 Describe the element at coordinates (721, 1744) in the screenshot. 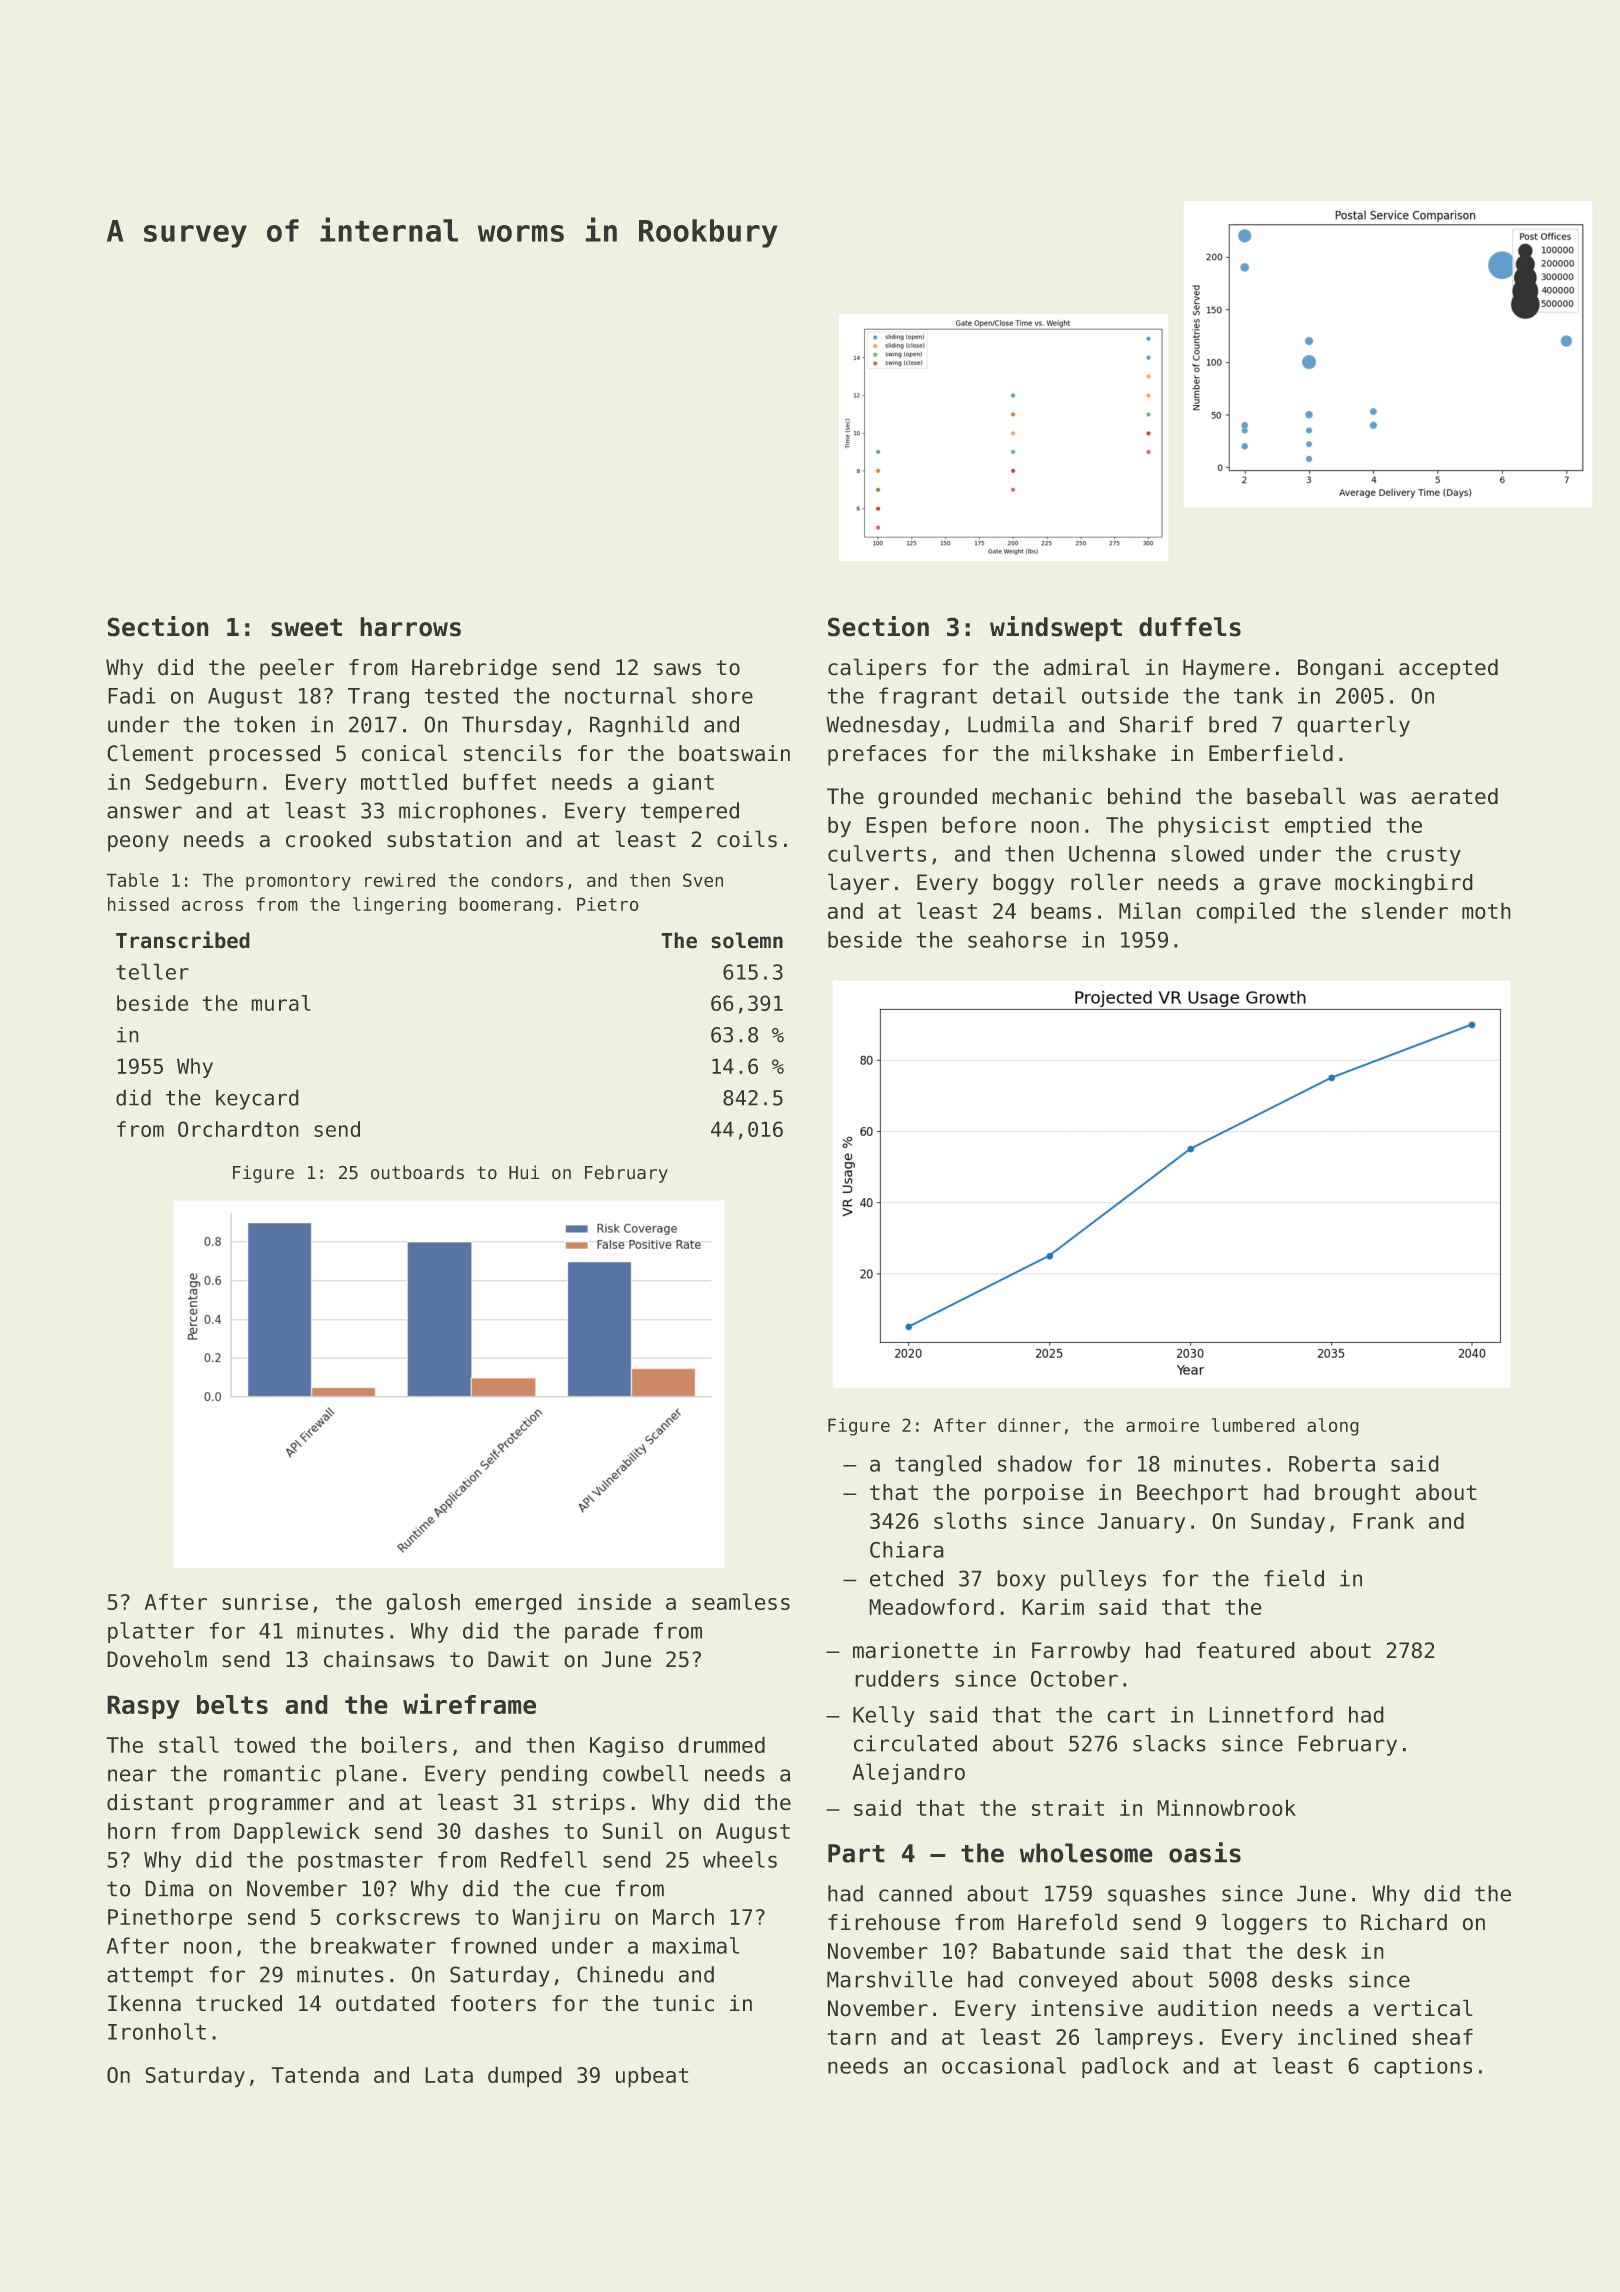

I see `drummed` at that location.
